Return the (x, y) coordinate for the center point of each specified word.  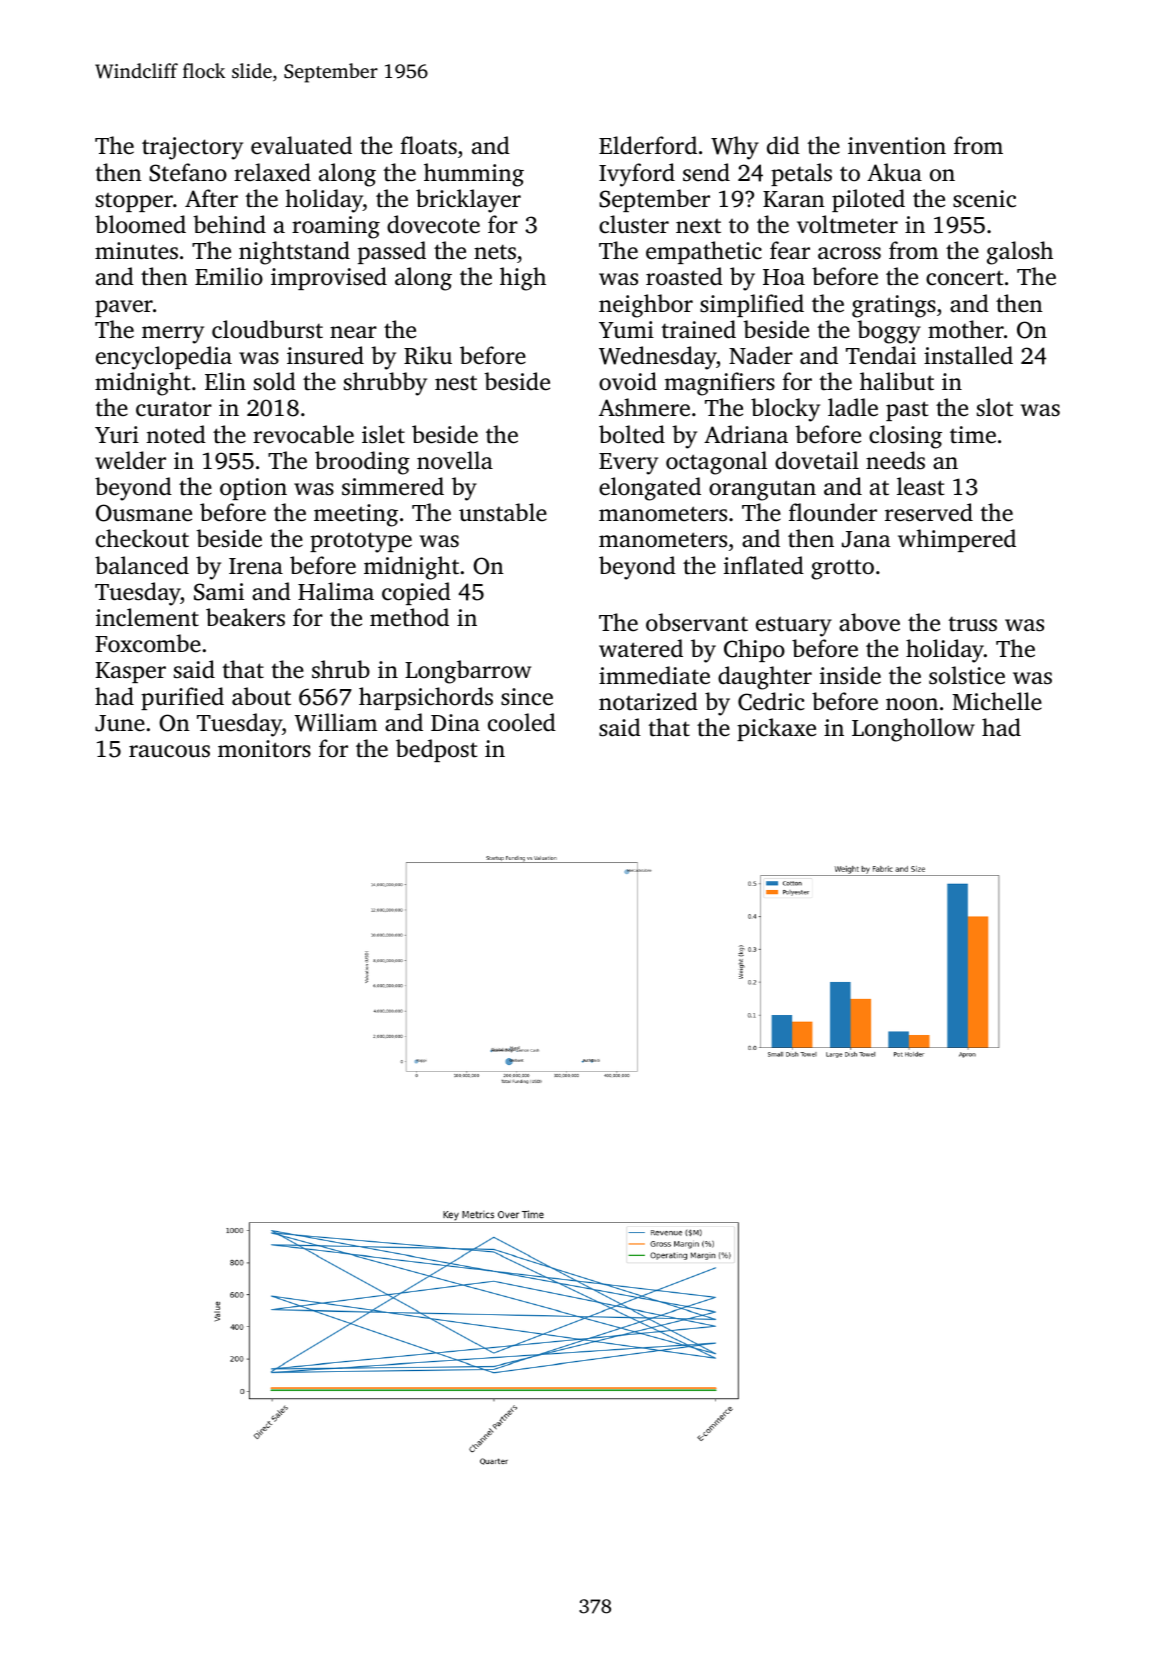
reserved (929, 512)
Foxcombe (148, 643)
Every (628, 464)
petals (801, 174)
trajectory (192, 148)
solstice (967, 675)
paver (124, 308)
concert (965, 278)
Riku (428, 355)
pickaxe (776, 729)
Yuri (117, 435)
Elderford (648, 145)
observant (697, 622)
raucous (169, 751)
